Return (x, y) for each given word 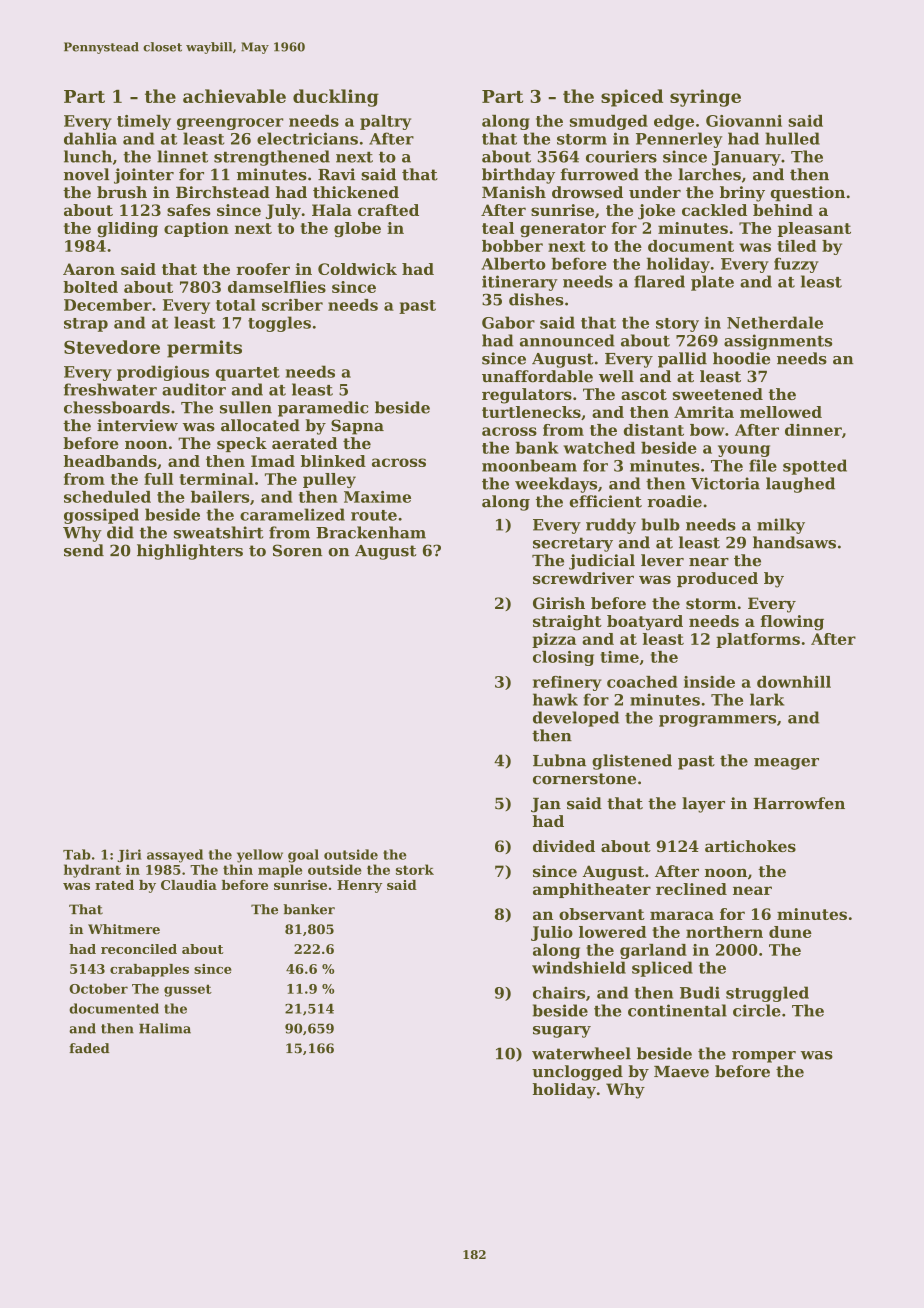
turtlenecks (531, 412)
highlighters (190, 552)
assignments (778, 342)
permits (204, 349)
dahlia (90, 138)
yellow (260, 856)
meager (786, 764)
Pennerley (679, 140)
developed (576, 719)
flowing (792, 623)
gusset (188, 990)
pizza (554, 640)
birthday (518, 176)
